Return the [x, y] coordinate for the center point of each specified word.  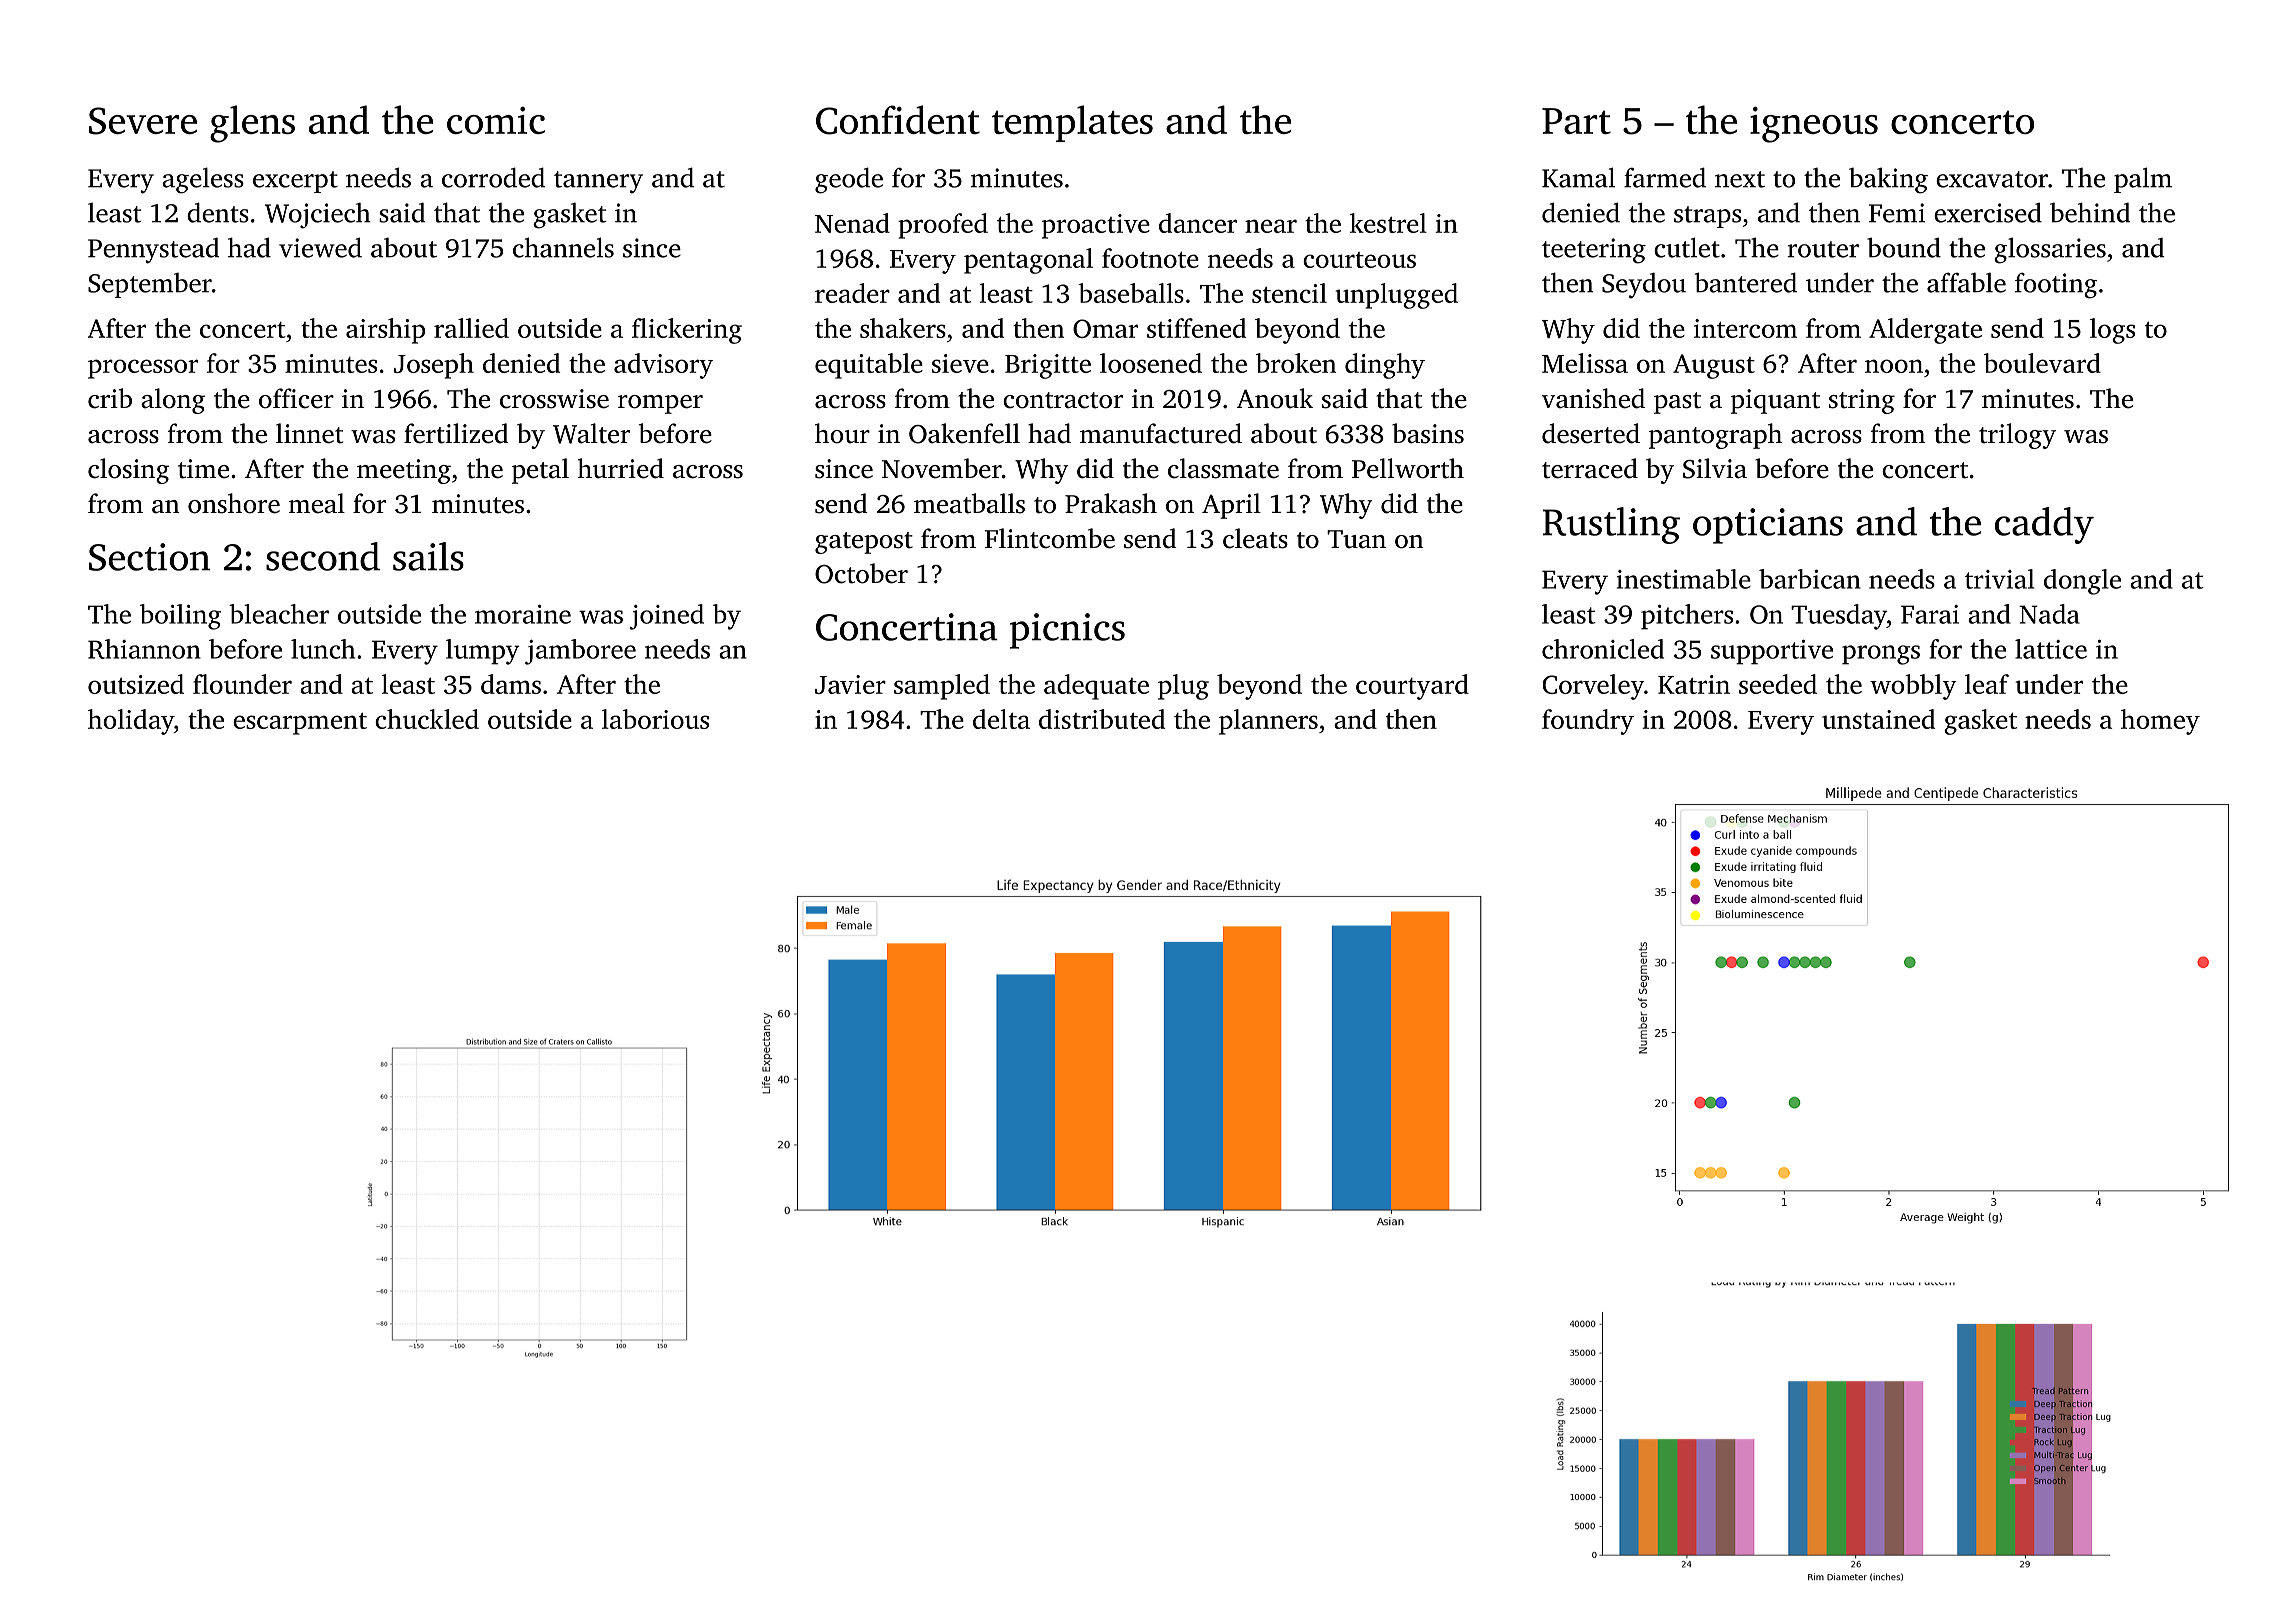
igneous [1814, 125]
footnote [1150, 258]
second [323, 556]
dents [218, 212]
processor [143, 369]
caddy [2044, 525]
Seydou [1644, 285]
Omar [1105, 328]
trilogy [2017, 436]
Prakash [1111, 503]
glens [252, 124]
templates [1072, 123]
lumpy [482, 652]
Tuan [1356, 539]
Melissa [1585, 363]
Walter [591, 433]
